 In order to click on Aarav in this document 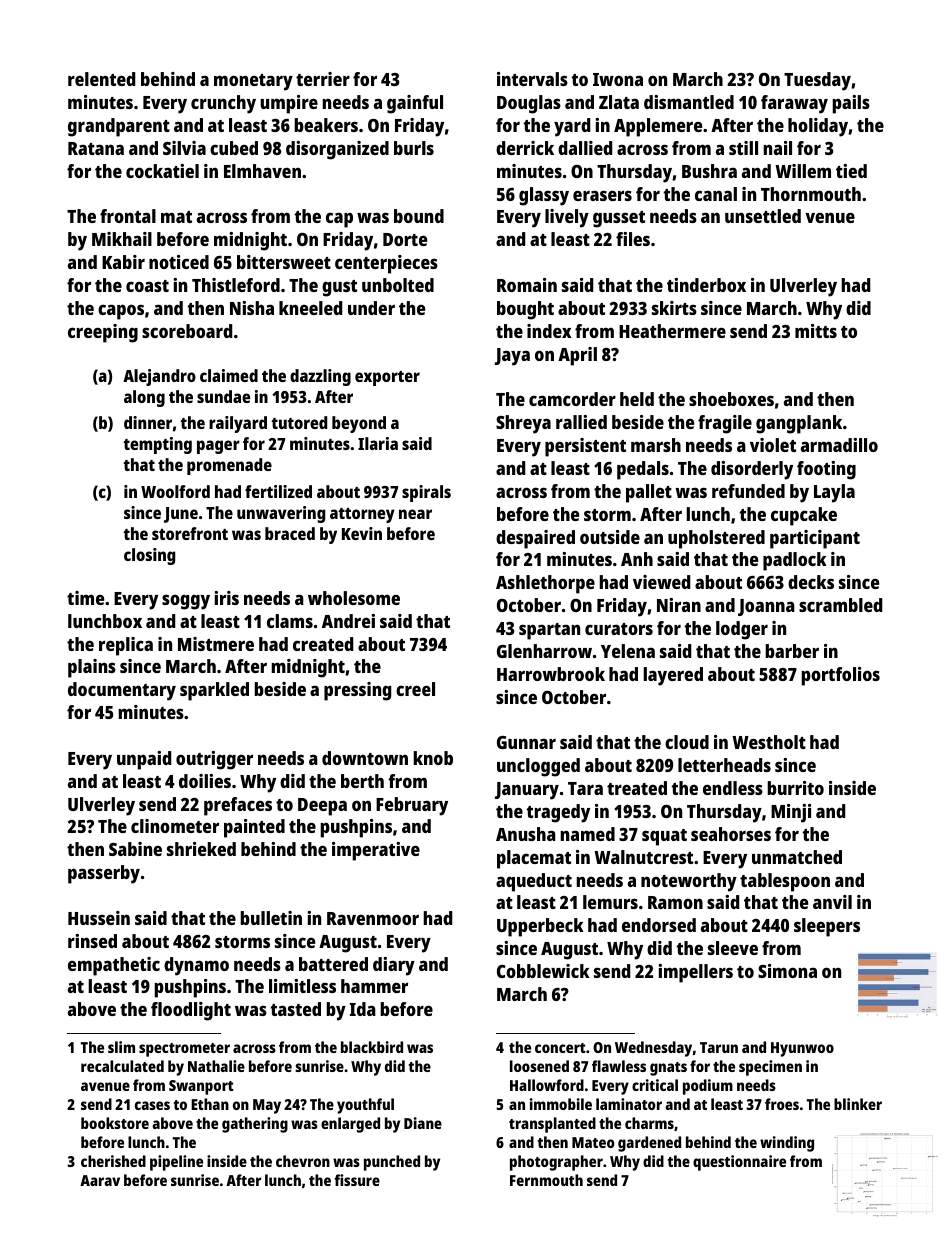, I will do `click(100, 1180)`.
